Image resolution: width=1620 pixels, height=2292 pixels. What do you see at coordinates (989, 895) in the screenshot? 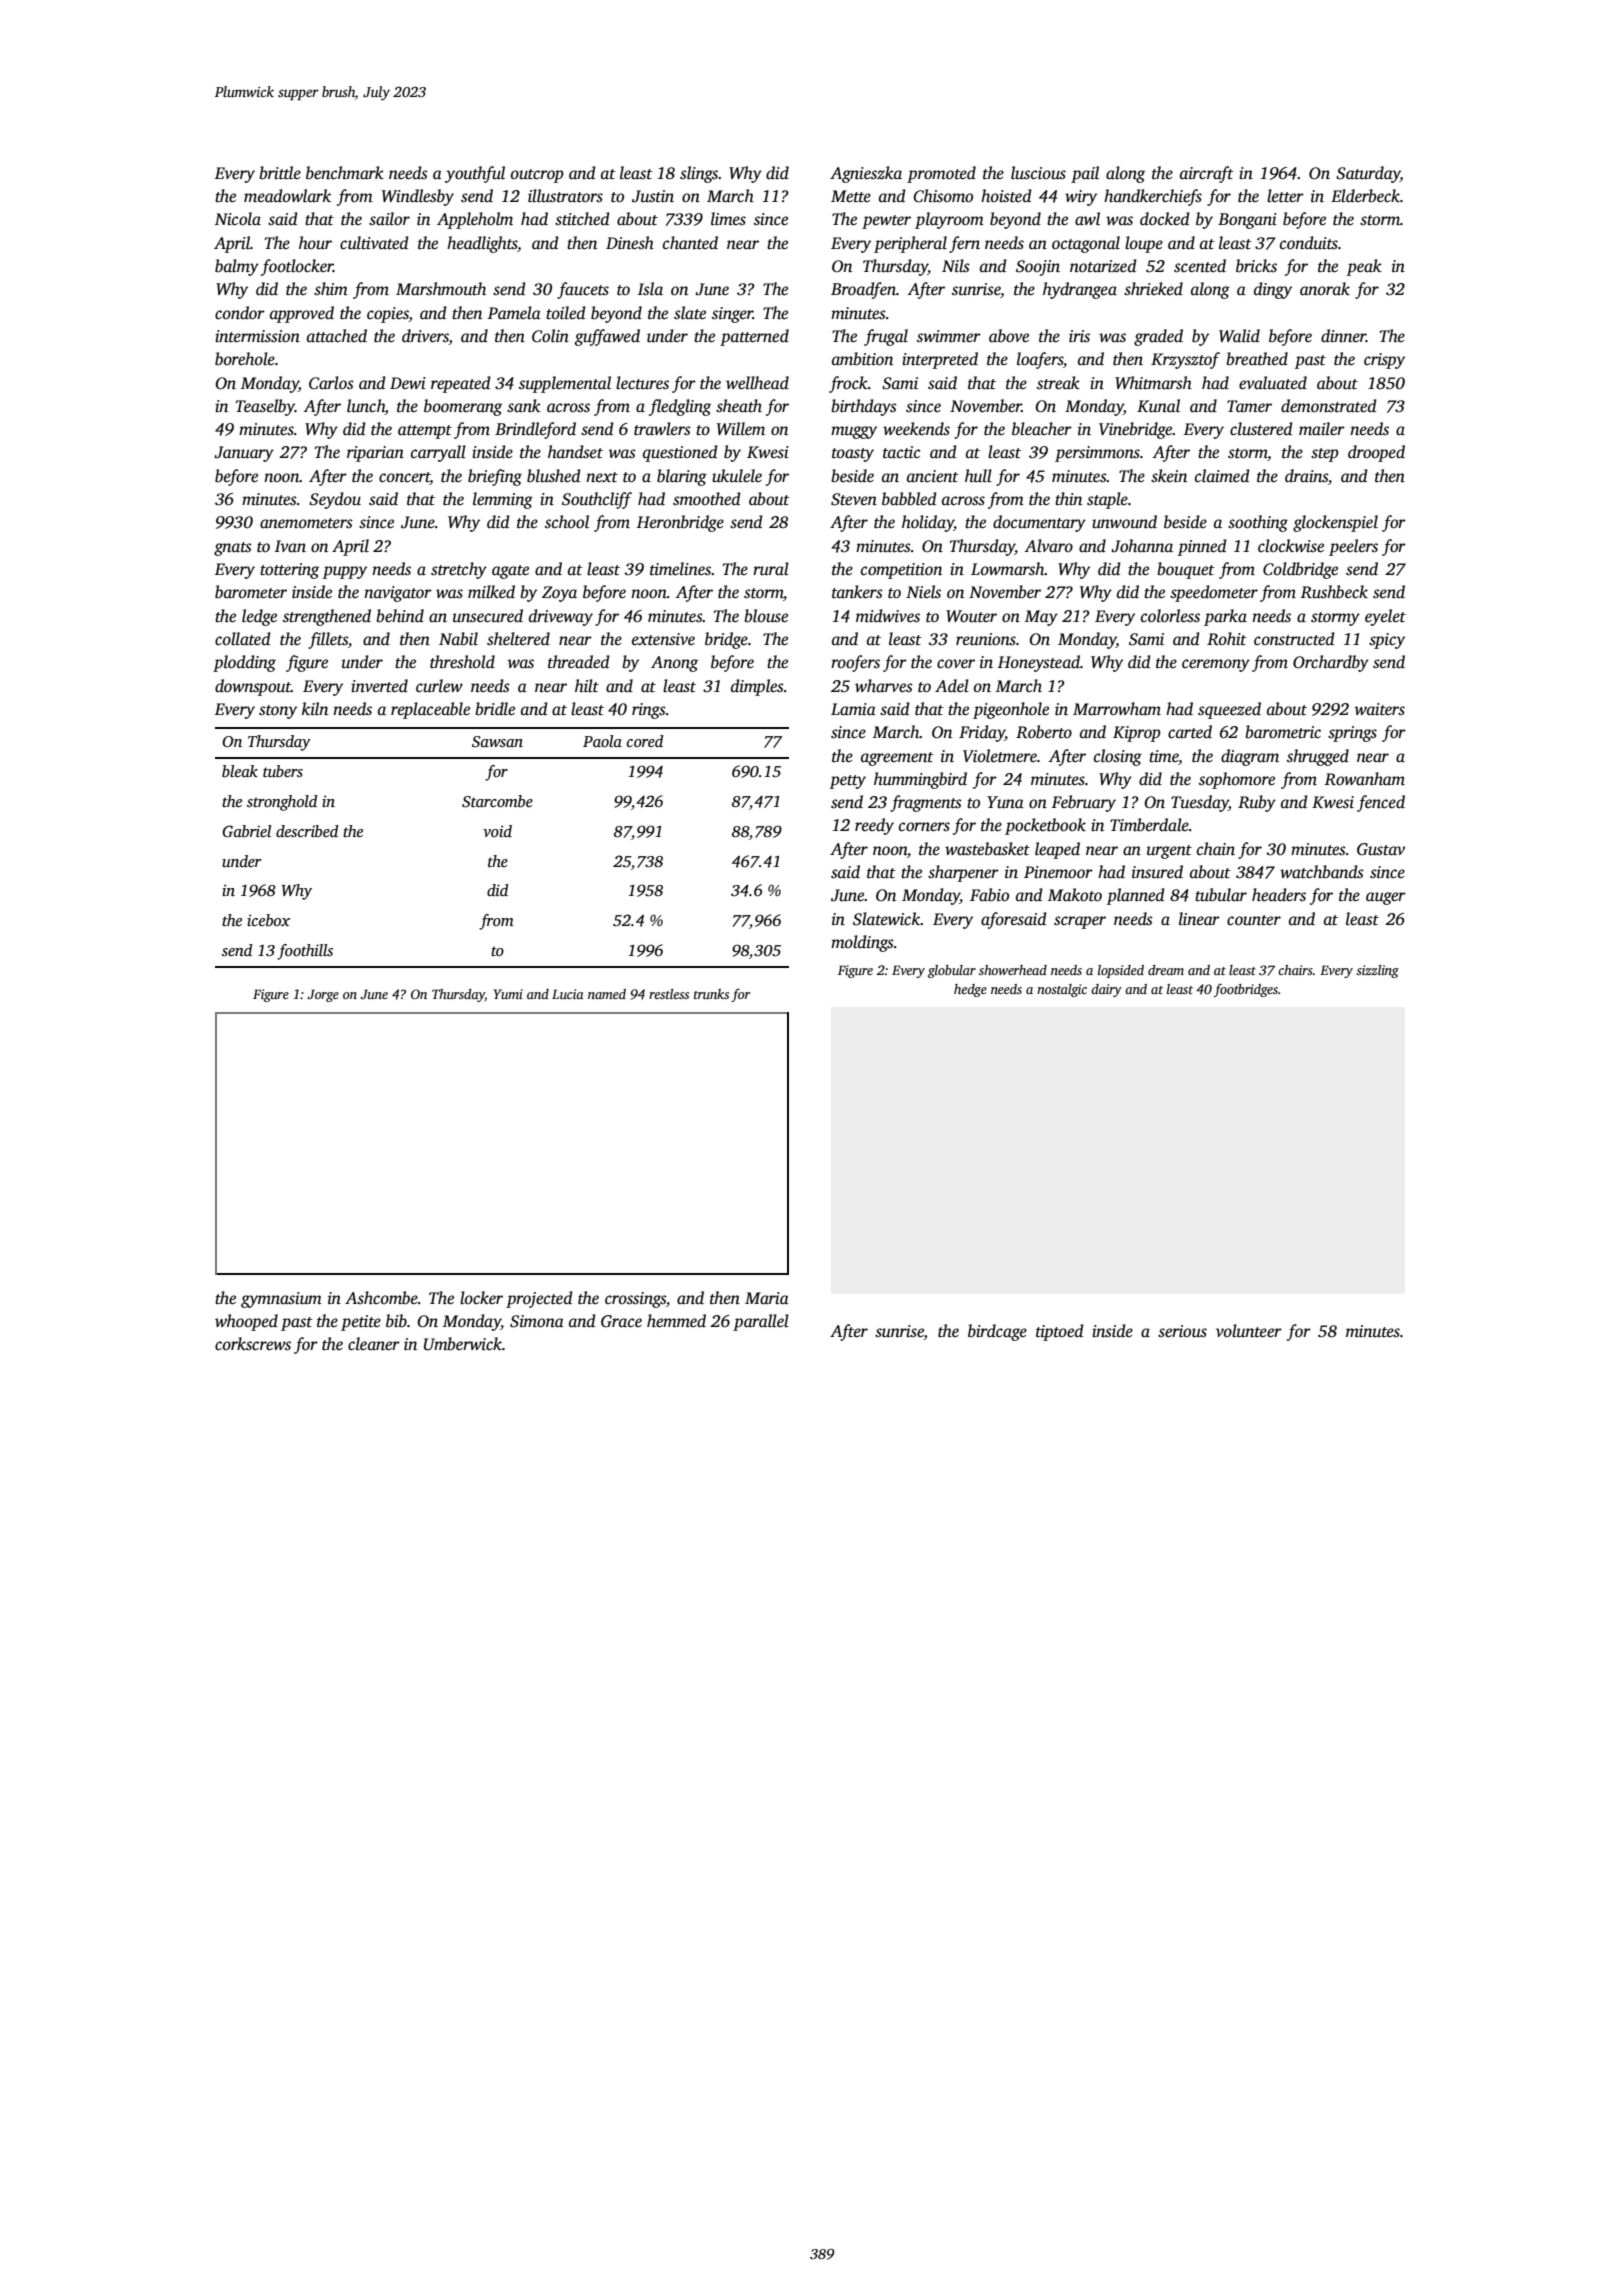
I see `Fabio` at bounding box center [989, 895].
